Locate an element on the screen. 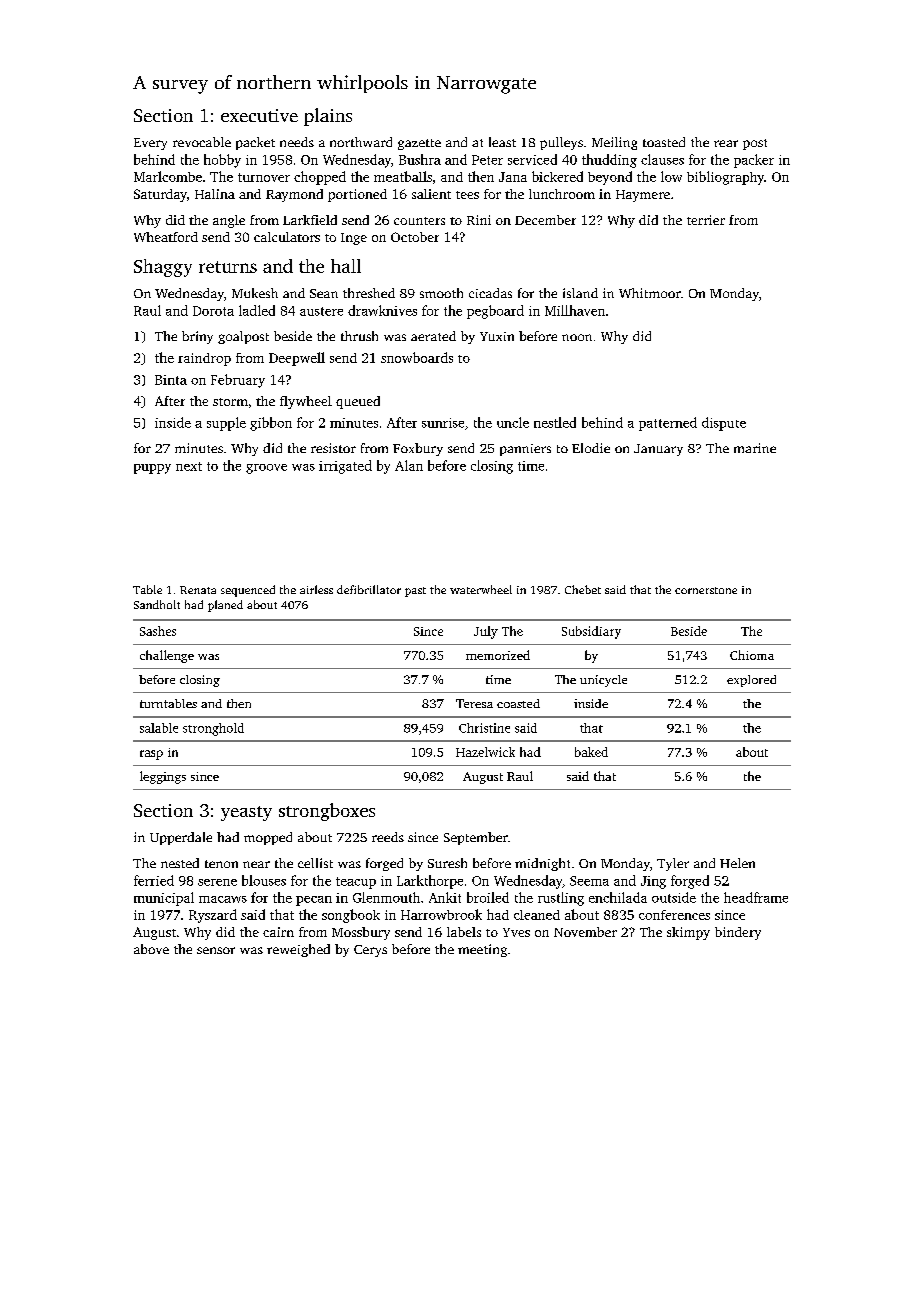 The height and width of the screenshot is (1314, 924). nestled is located at coordinates (555, 422).
